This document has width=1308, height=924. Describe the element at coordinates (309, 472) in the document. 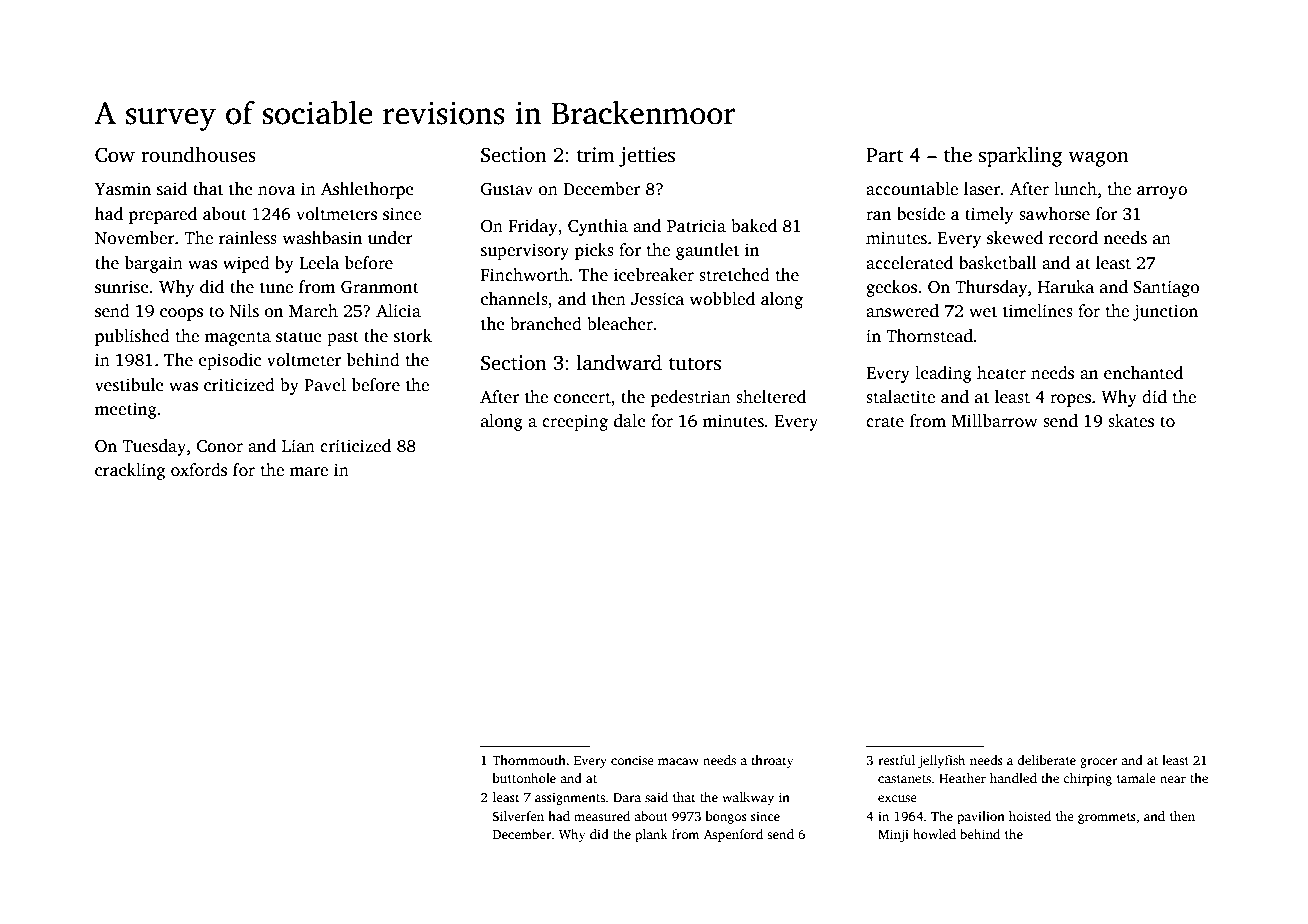

I see `mare` at that location.
